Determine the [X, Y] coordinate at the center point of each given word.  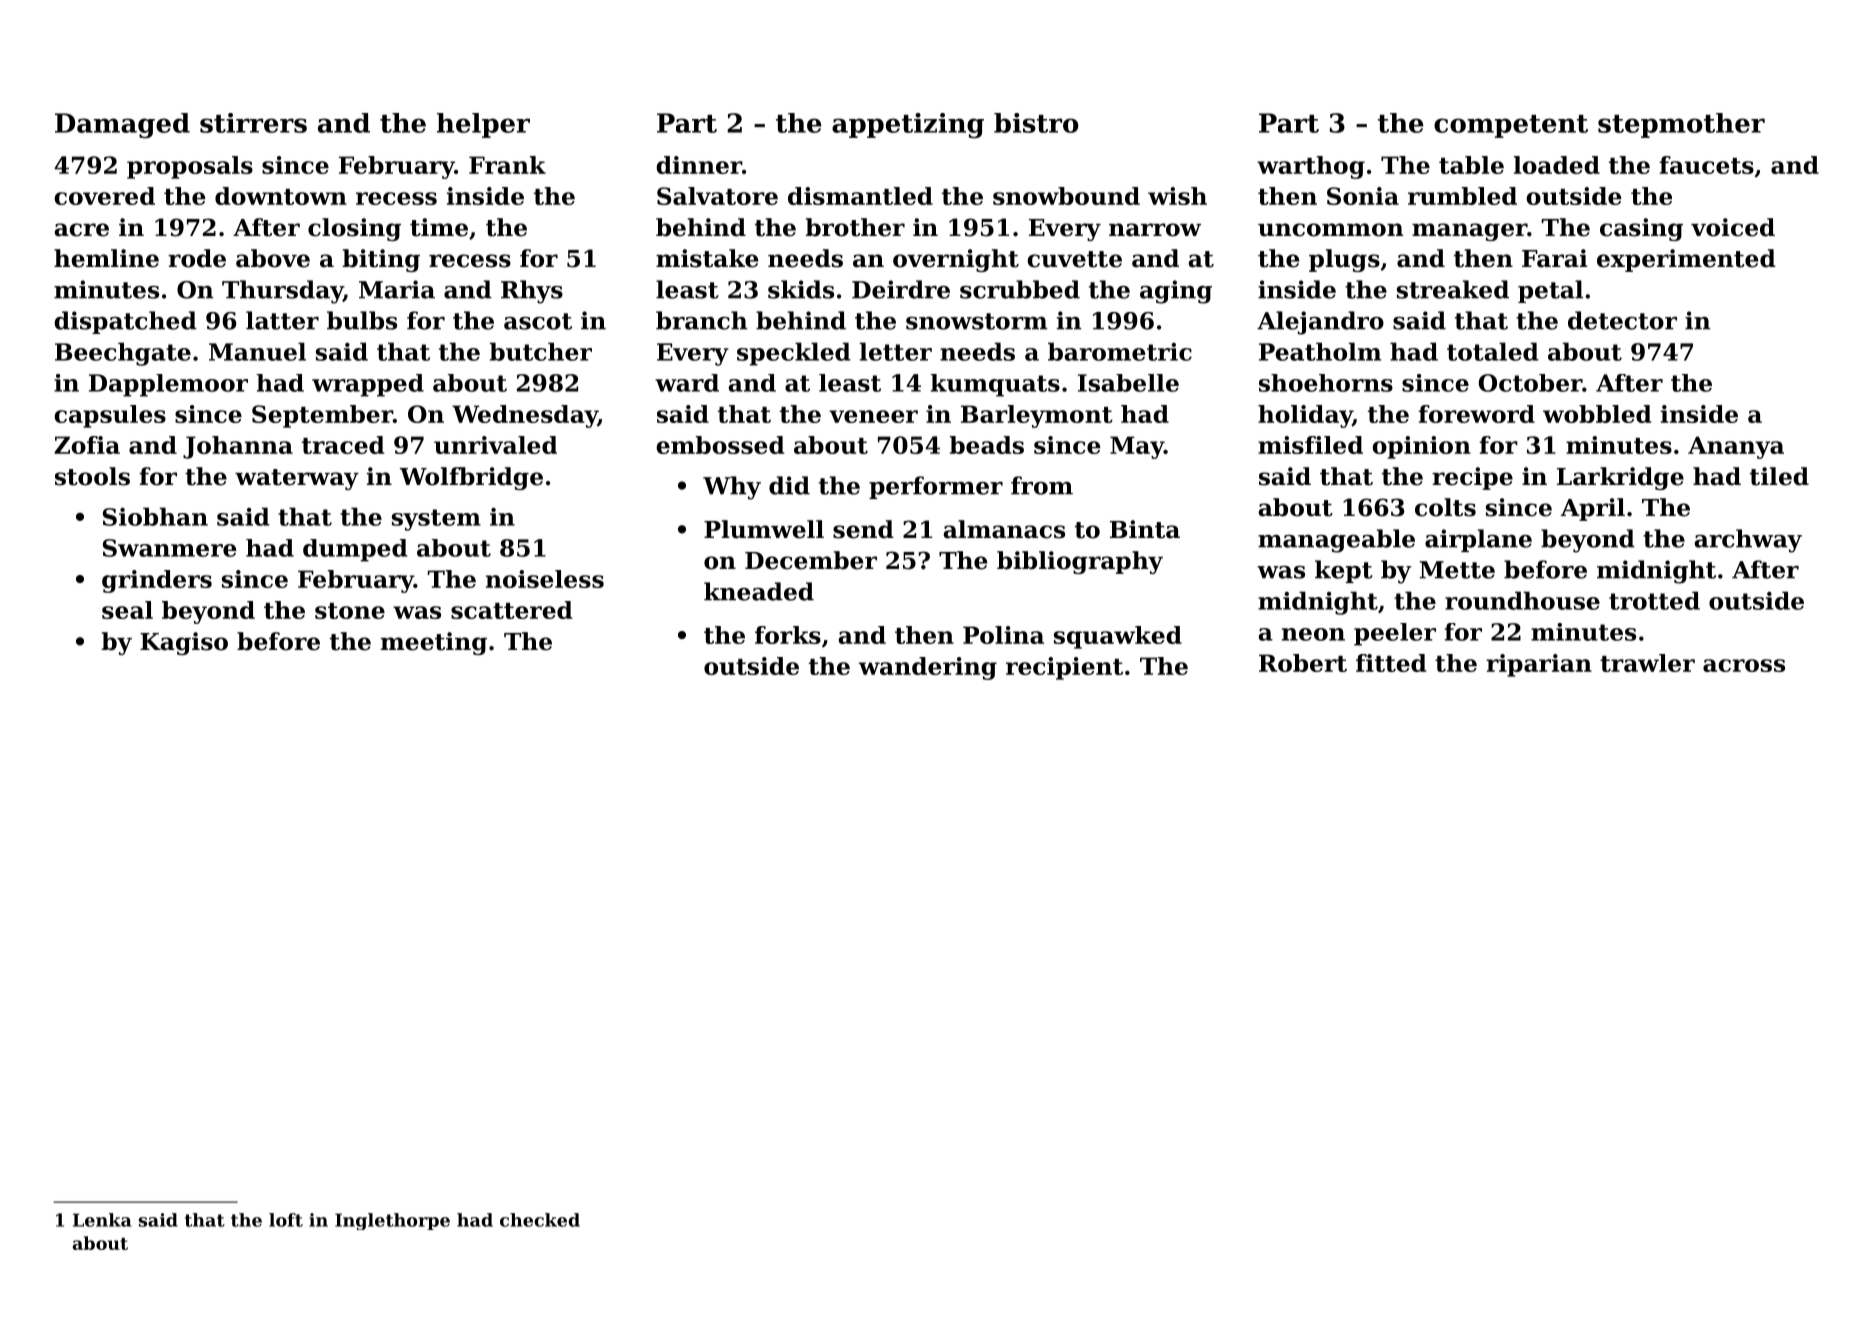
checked [540, 1220]
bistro [1036, 123]
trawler [1647, 663]
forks [788, 635]
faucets [1706, 165]
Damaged [122, 126]
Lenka [102, 1220]
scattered [511, 610]
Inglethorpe [392, 1221]
